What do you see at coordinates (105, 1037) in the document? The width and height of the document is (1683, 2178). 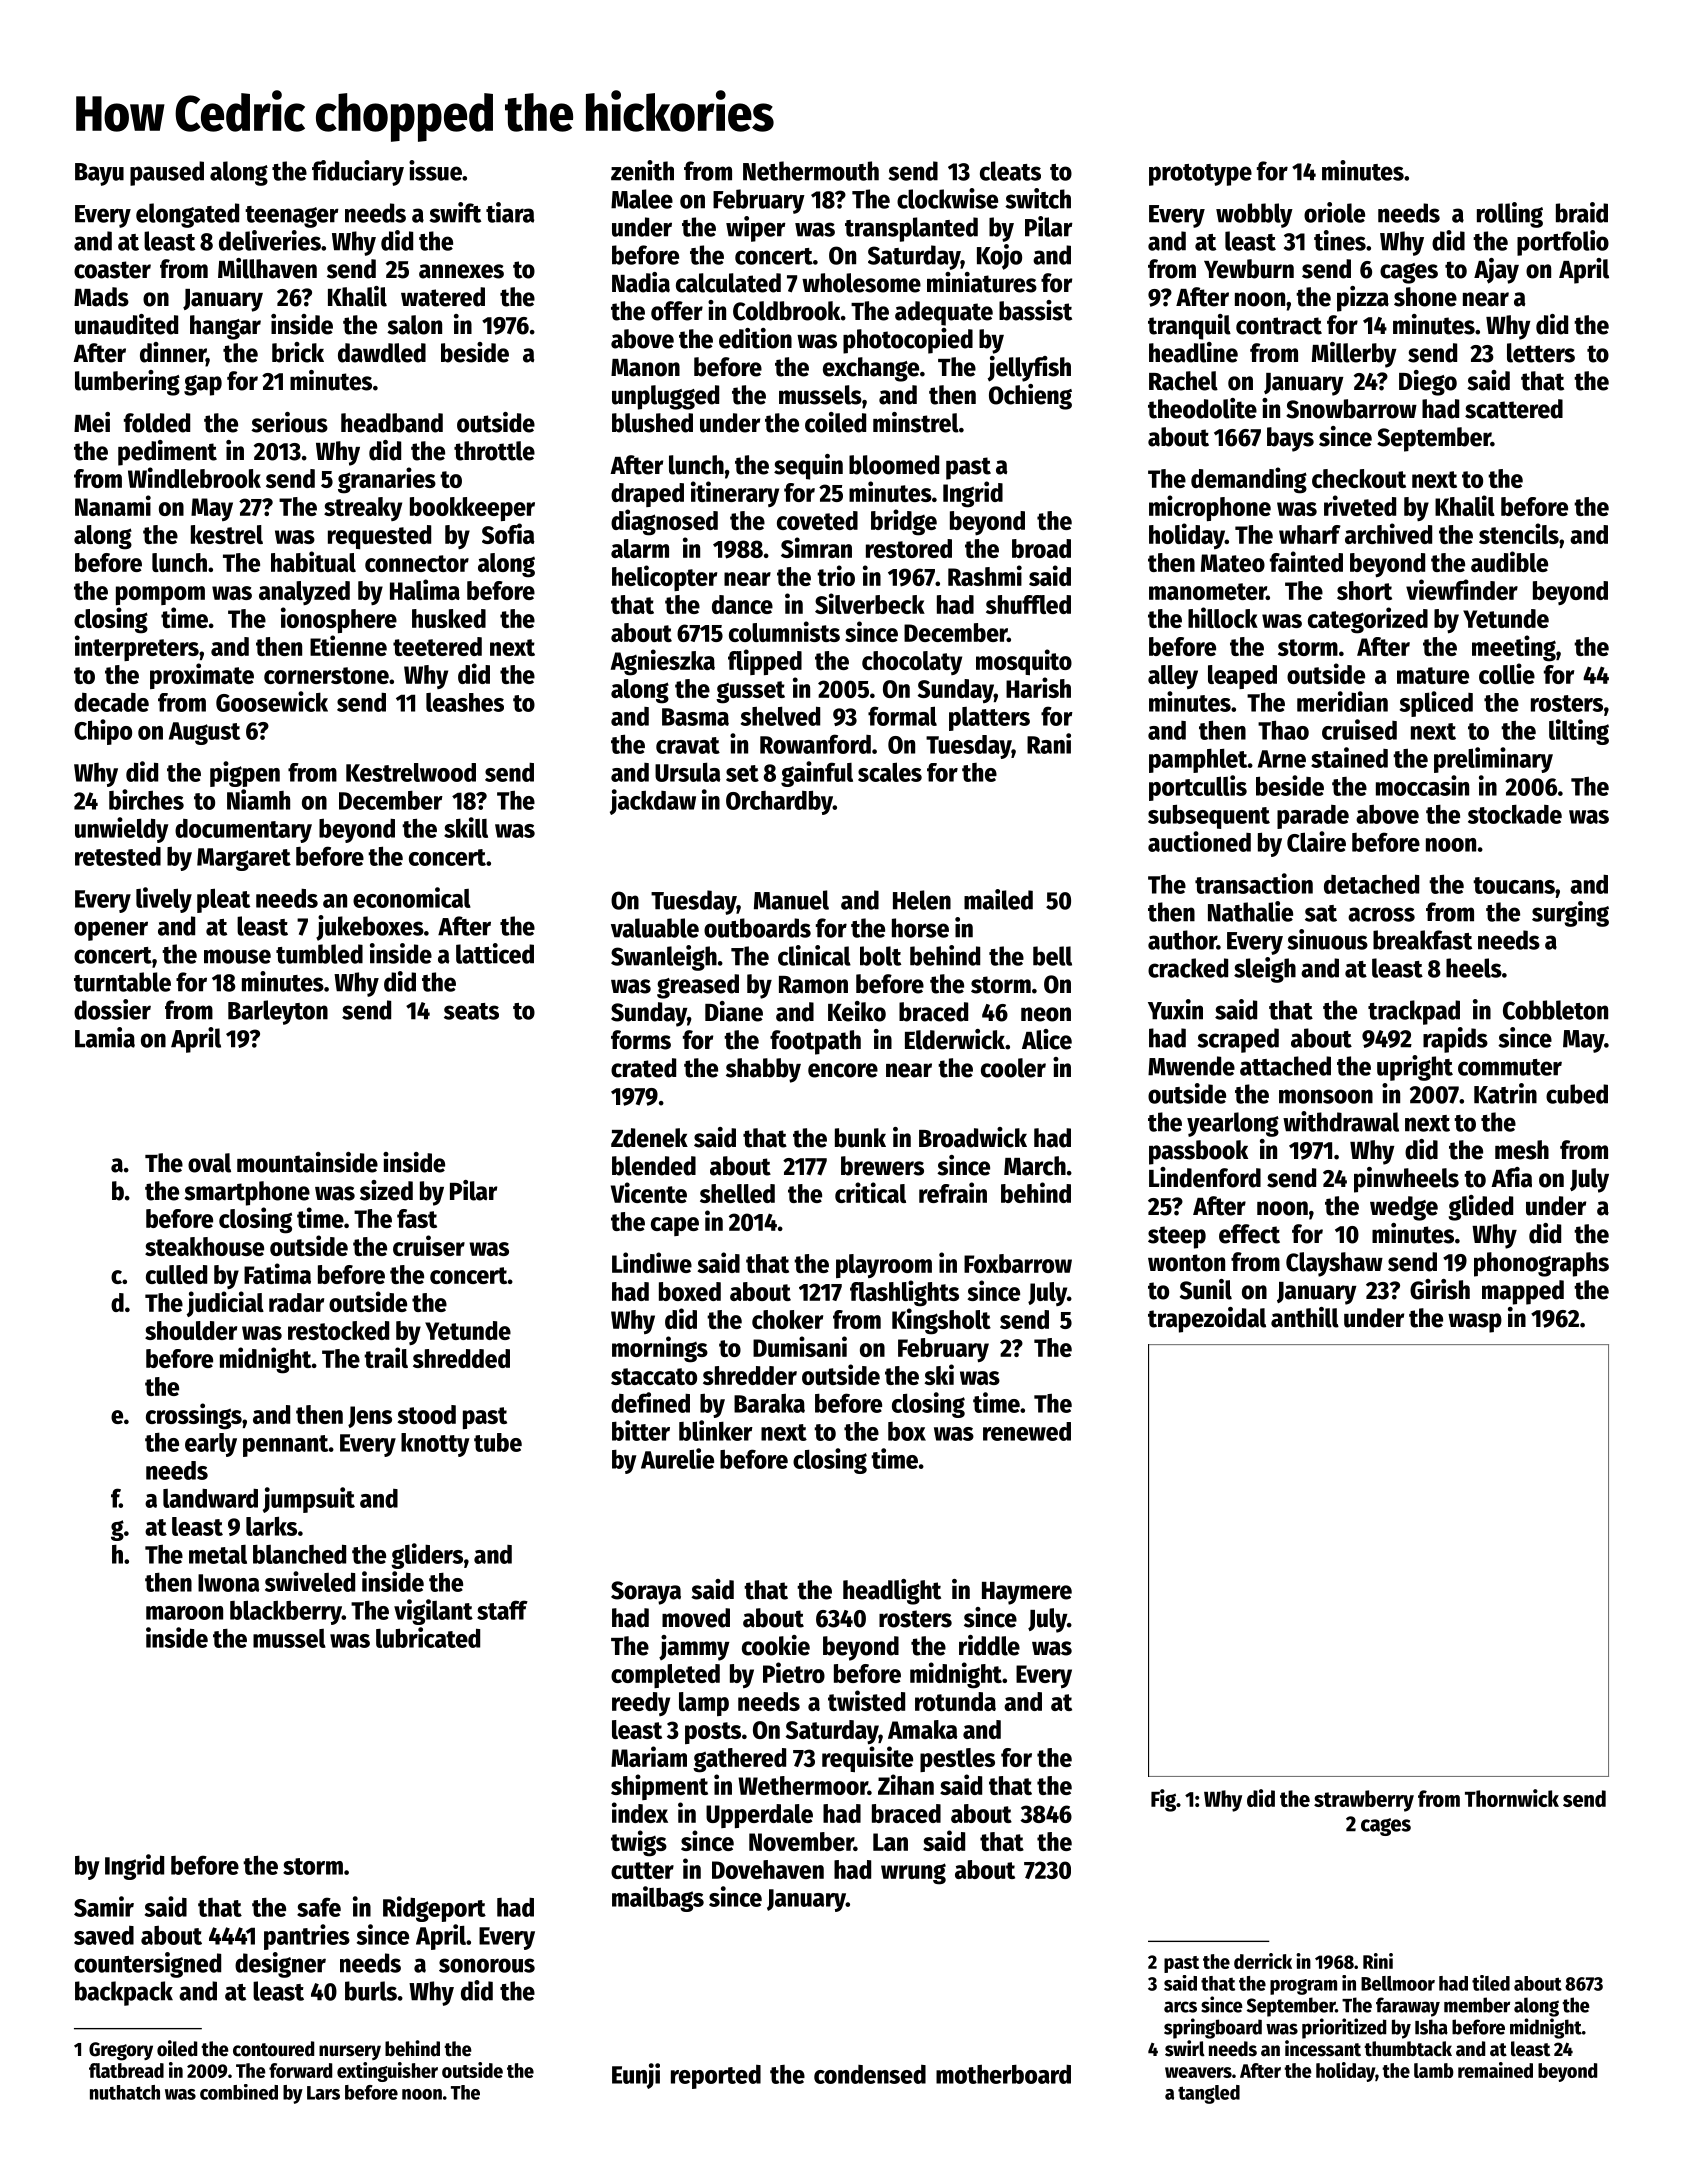 I see `Lamia` at bounding box center [105, 1037].
